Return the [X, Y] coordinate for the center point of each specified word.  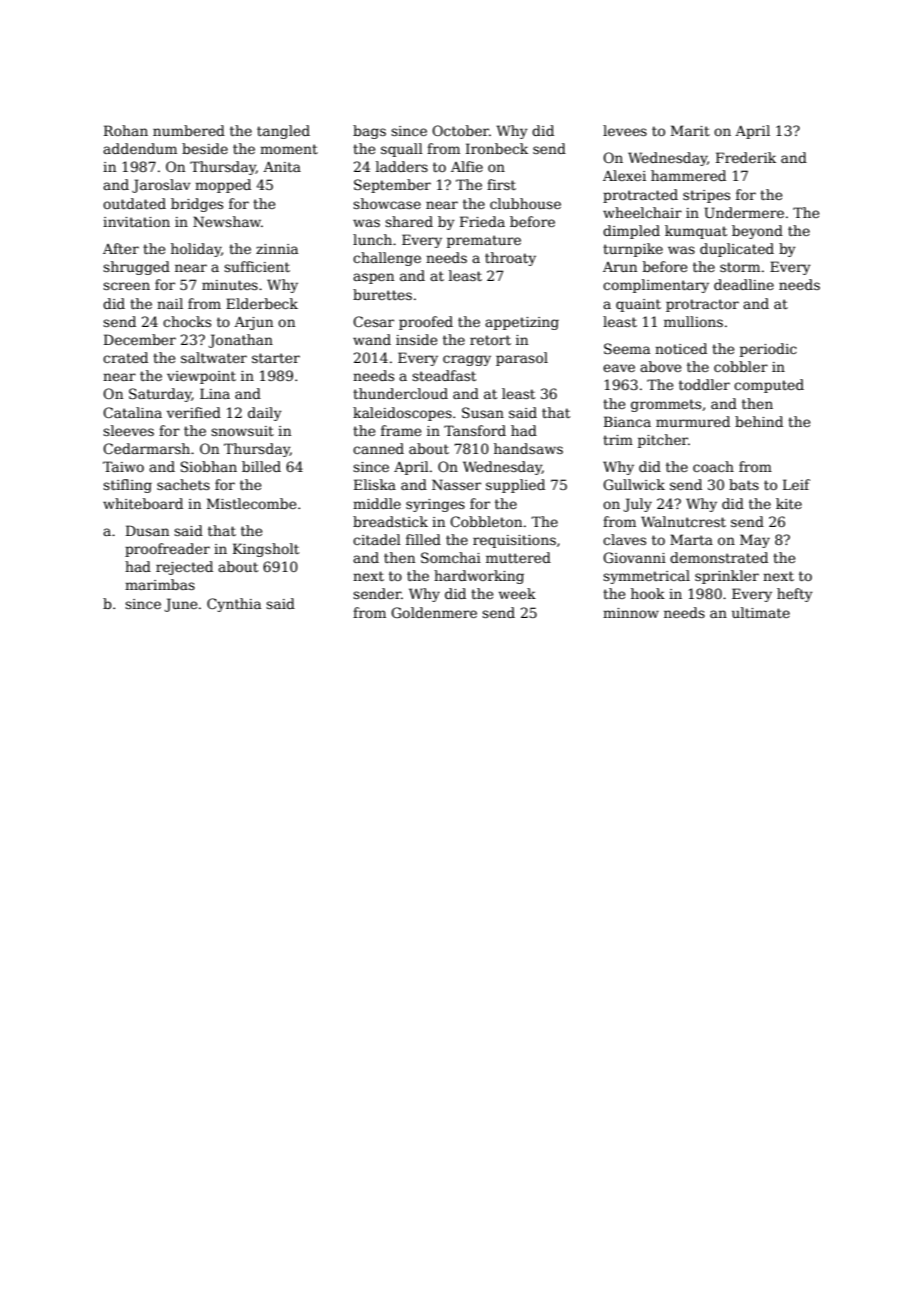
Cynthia [234, 605]
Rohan [126, 130]
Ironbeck [497, 148]
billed [261, 466]
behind [759, 421]
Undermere [744, 212]
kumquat [696, 232]
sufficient [257, 266]
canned [378, 448]
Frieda [482, 221]
